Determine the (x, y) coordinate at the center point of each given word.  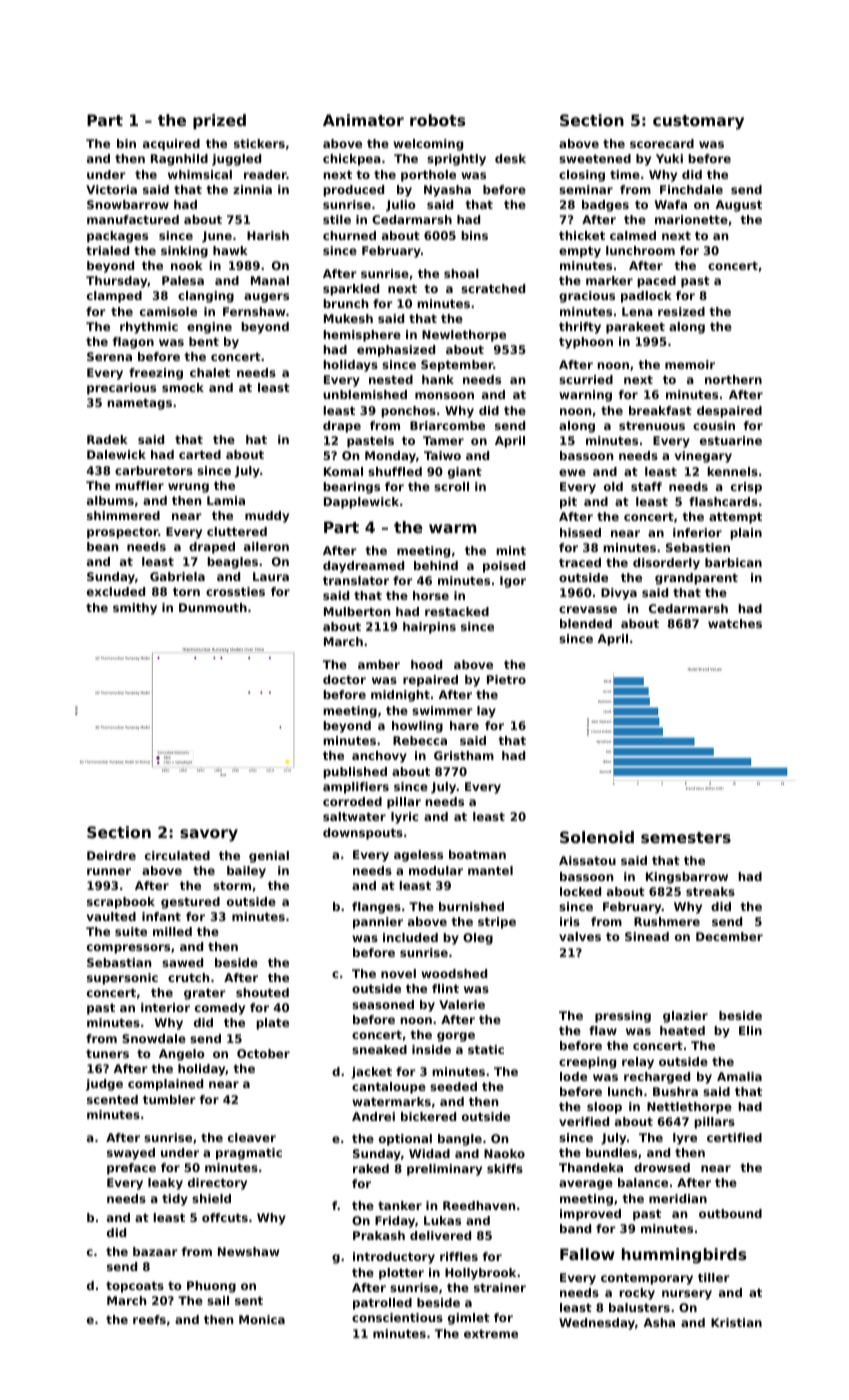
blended (586, 623)
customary (698, 122)
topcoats (135, 1287)
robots (437, 120)
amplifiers (356, 788)
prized (219, 121)
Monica (262, 1319)
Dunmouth (213, 607)
